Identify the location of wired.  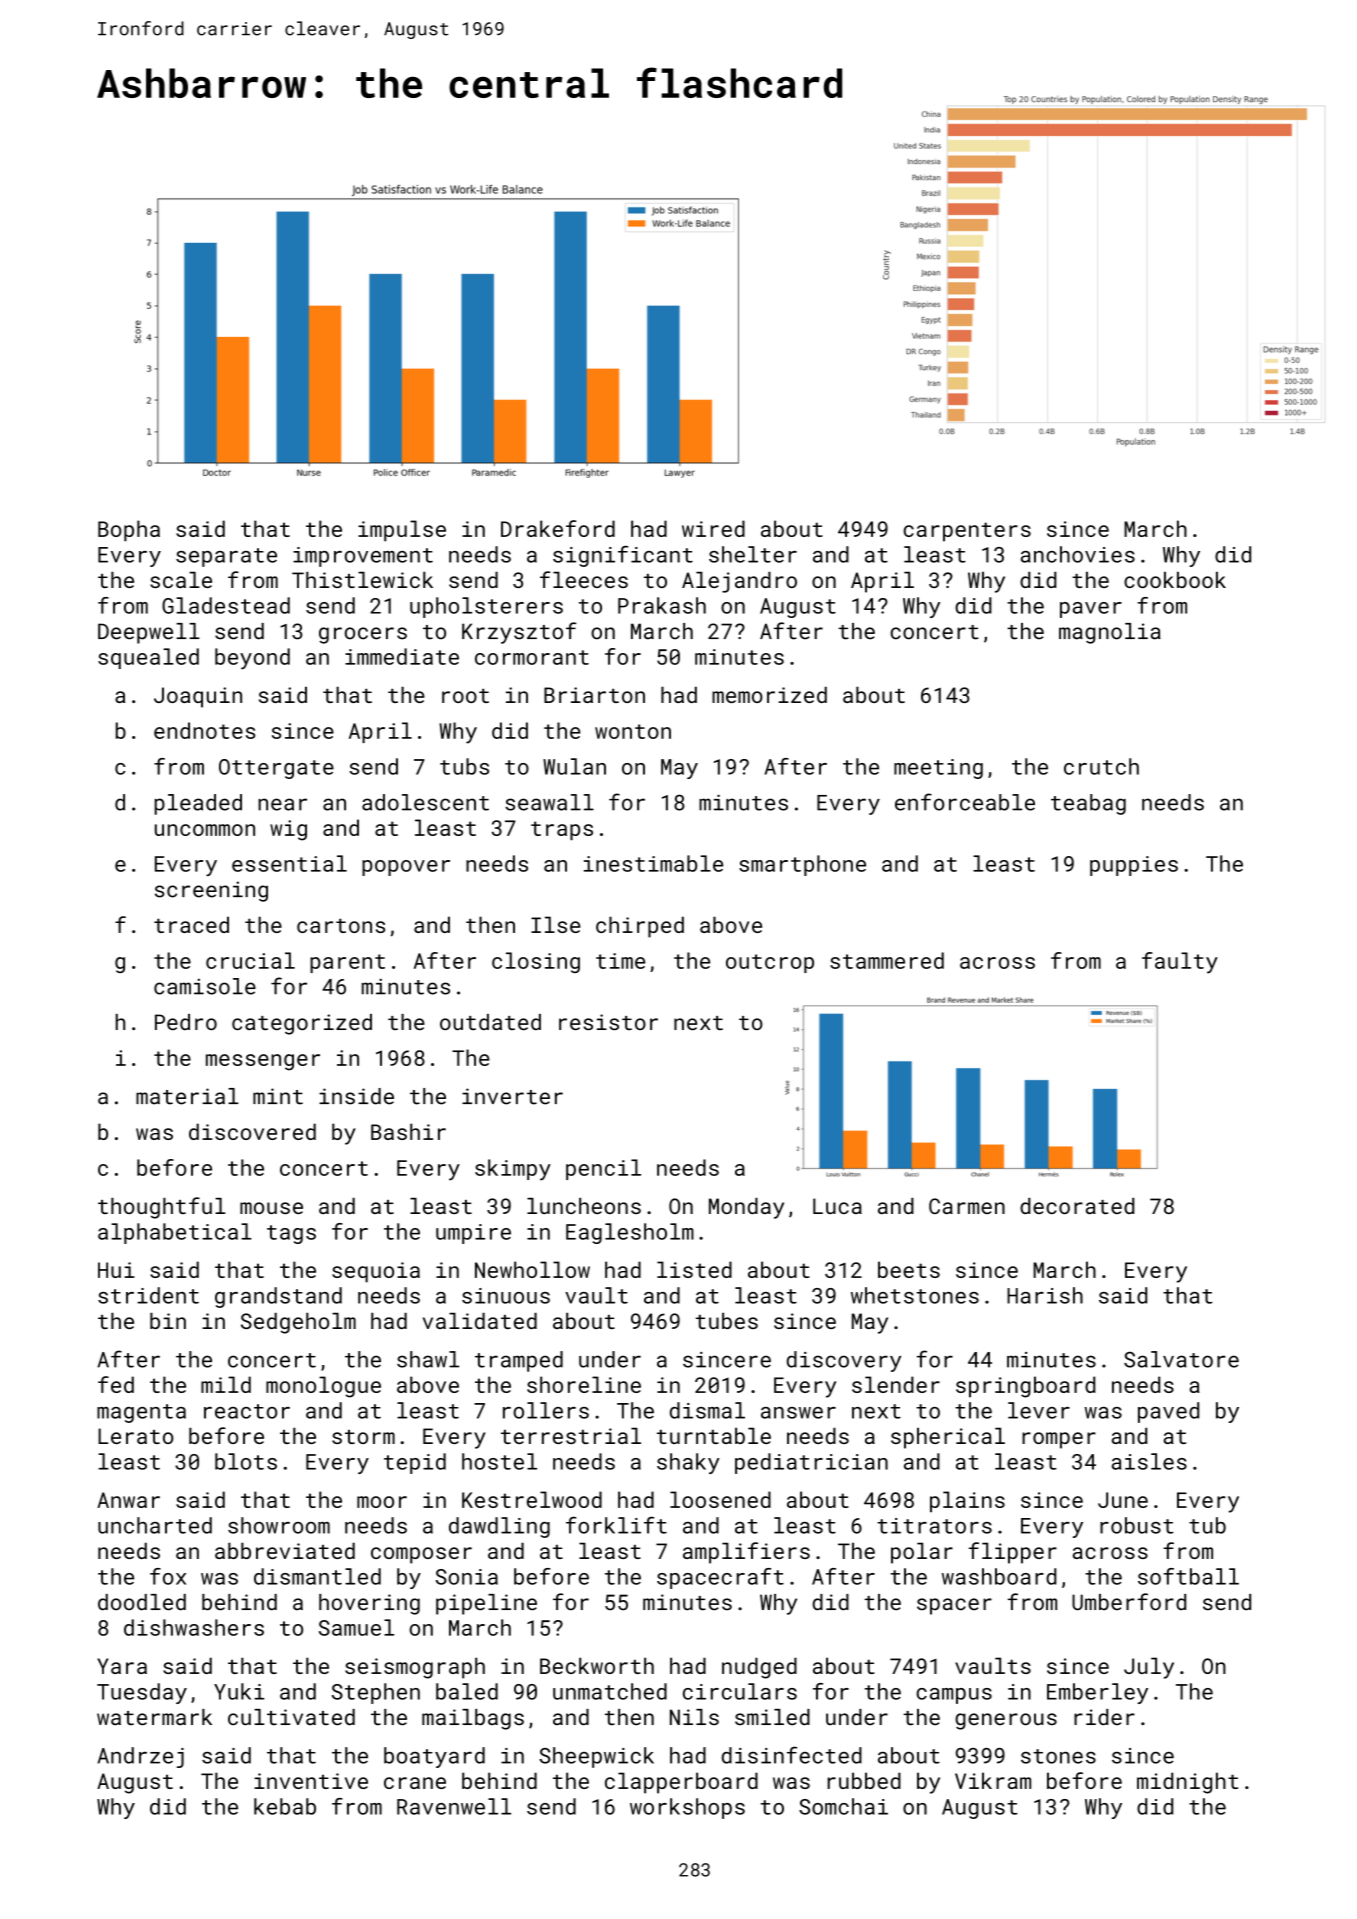
(713, 528).
